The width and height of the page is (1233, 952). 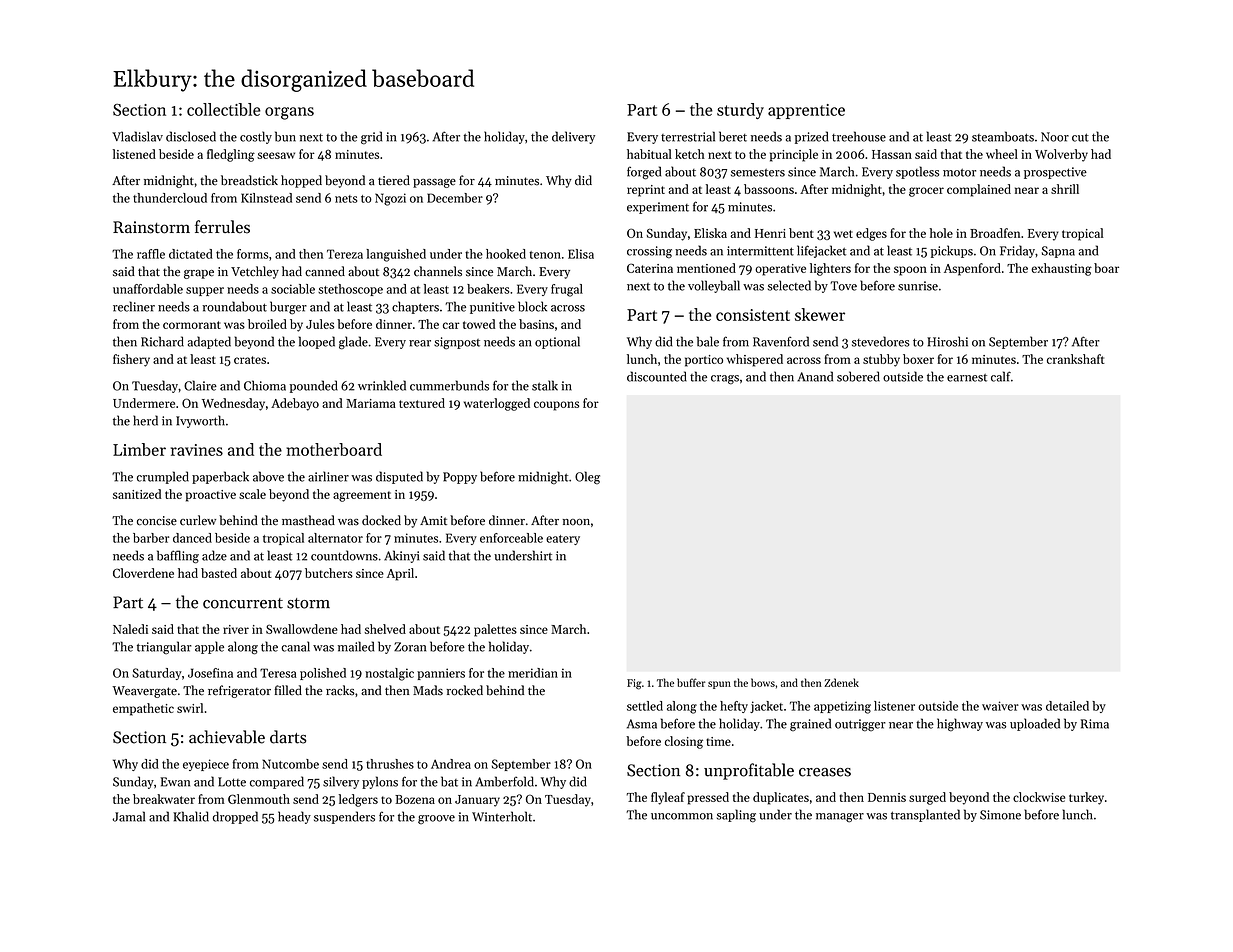 What do you see at coordinates (576, 522) in the page?
I see `noon` at bounding box center [576, 522].
